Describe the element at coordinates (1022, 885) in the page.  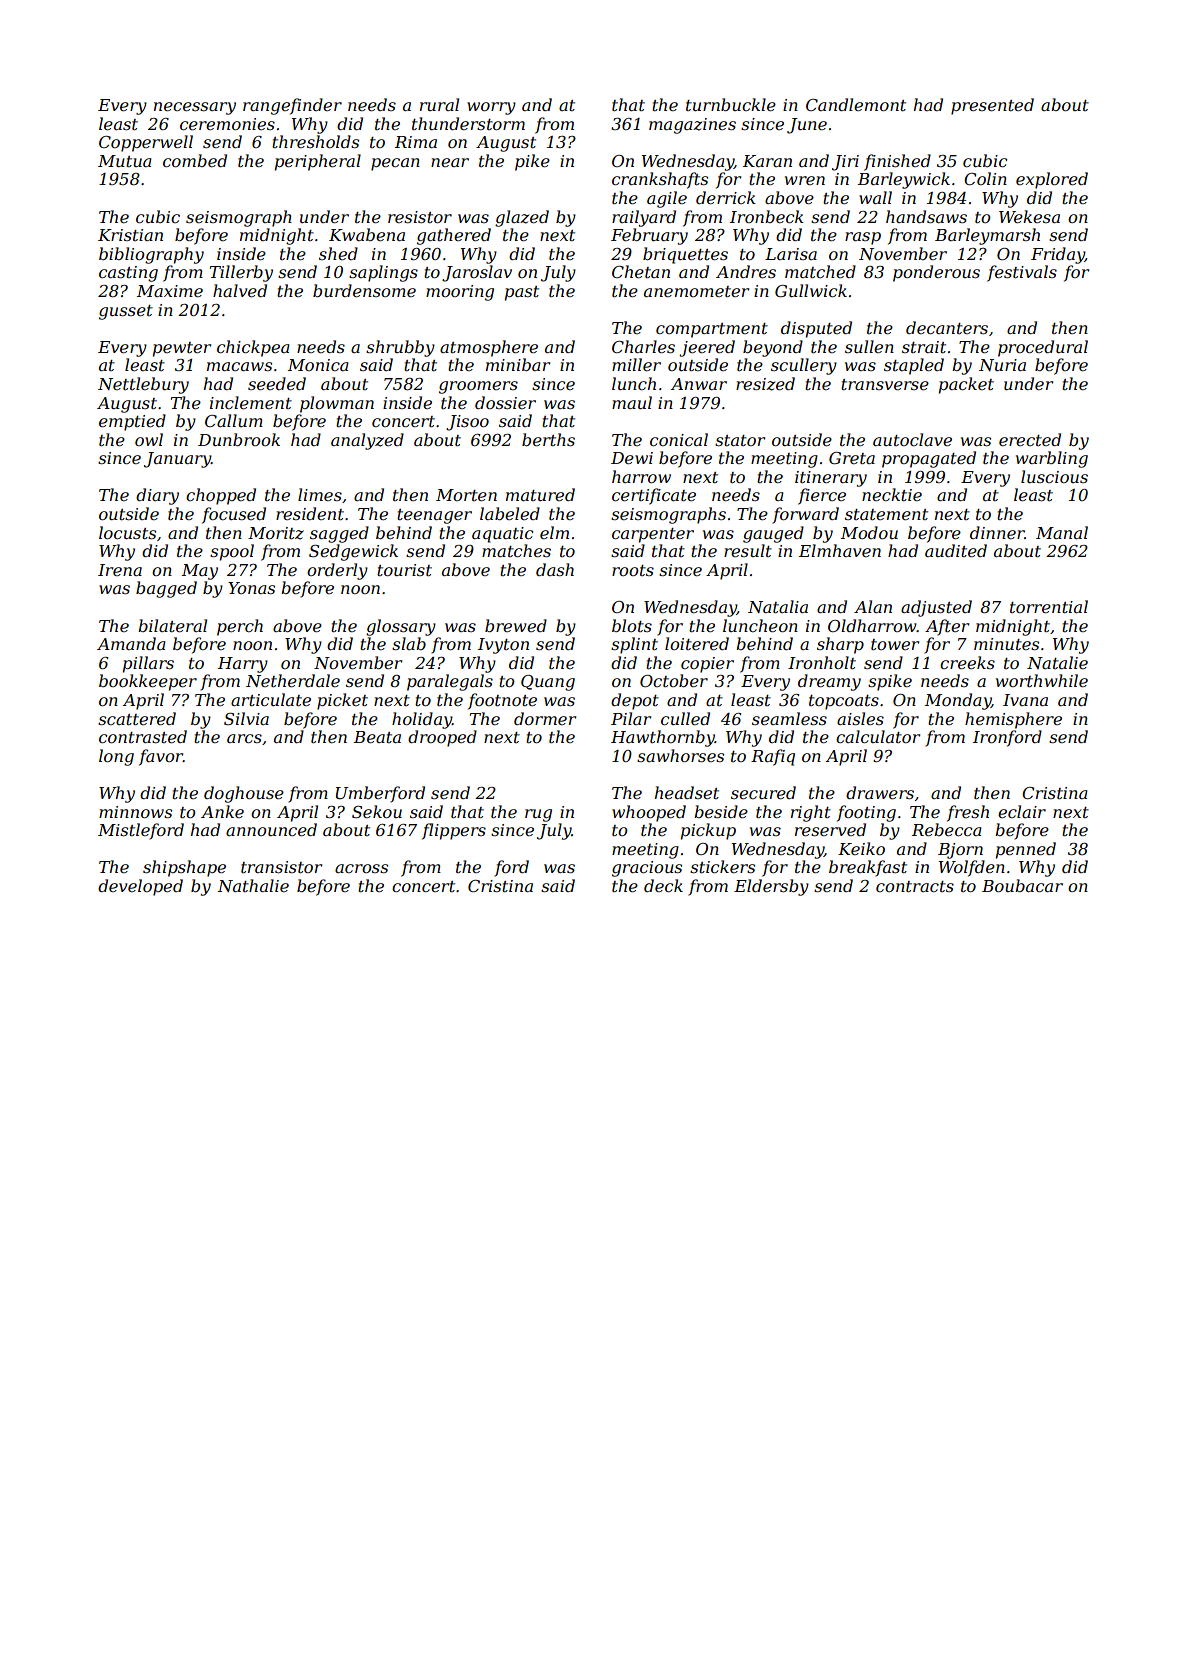
I see `Boubacar` at that location.
